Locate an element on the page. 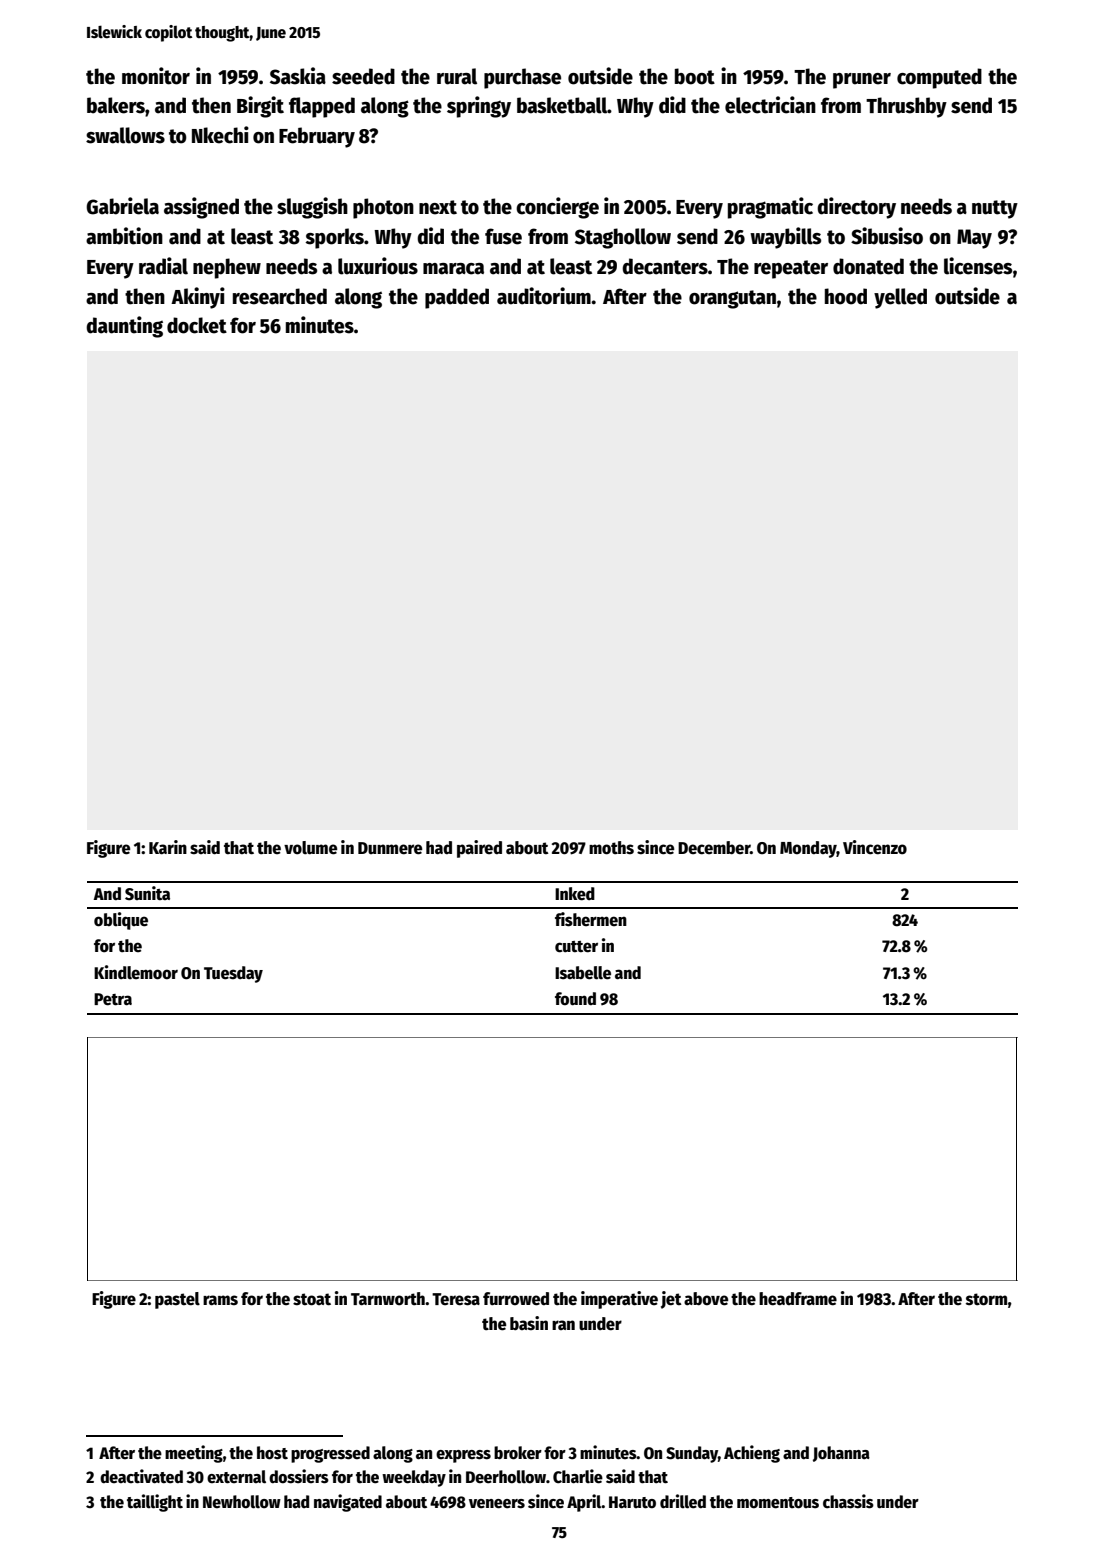  Petra is located at coordinates (113, 999).
